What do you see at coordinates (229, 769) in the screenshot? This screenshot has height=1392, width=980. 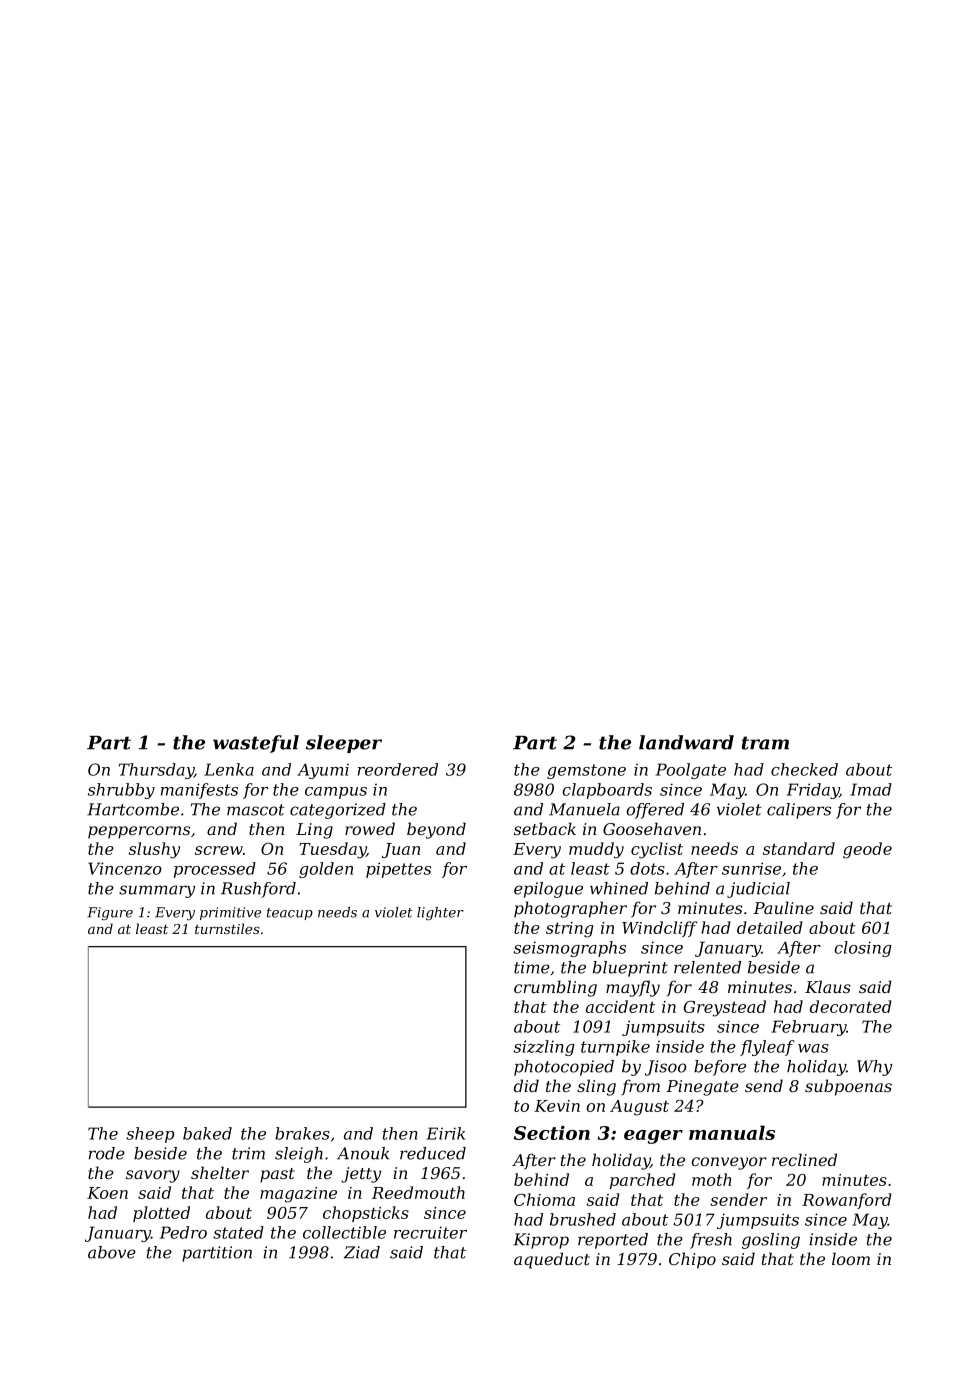 I see `Lenka` at bounding box center [229, 769].
